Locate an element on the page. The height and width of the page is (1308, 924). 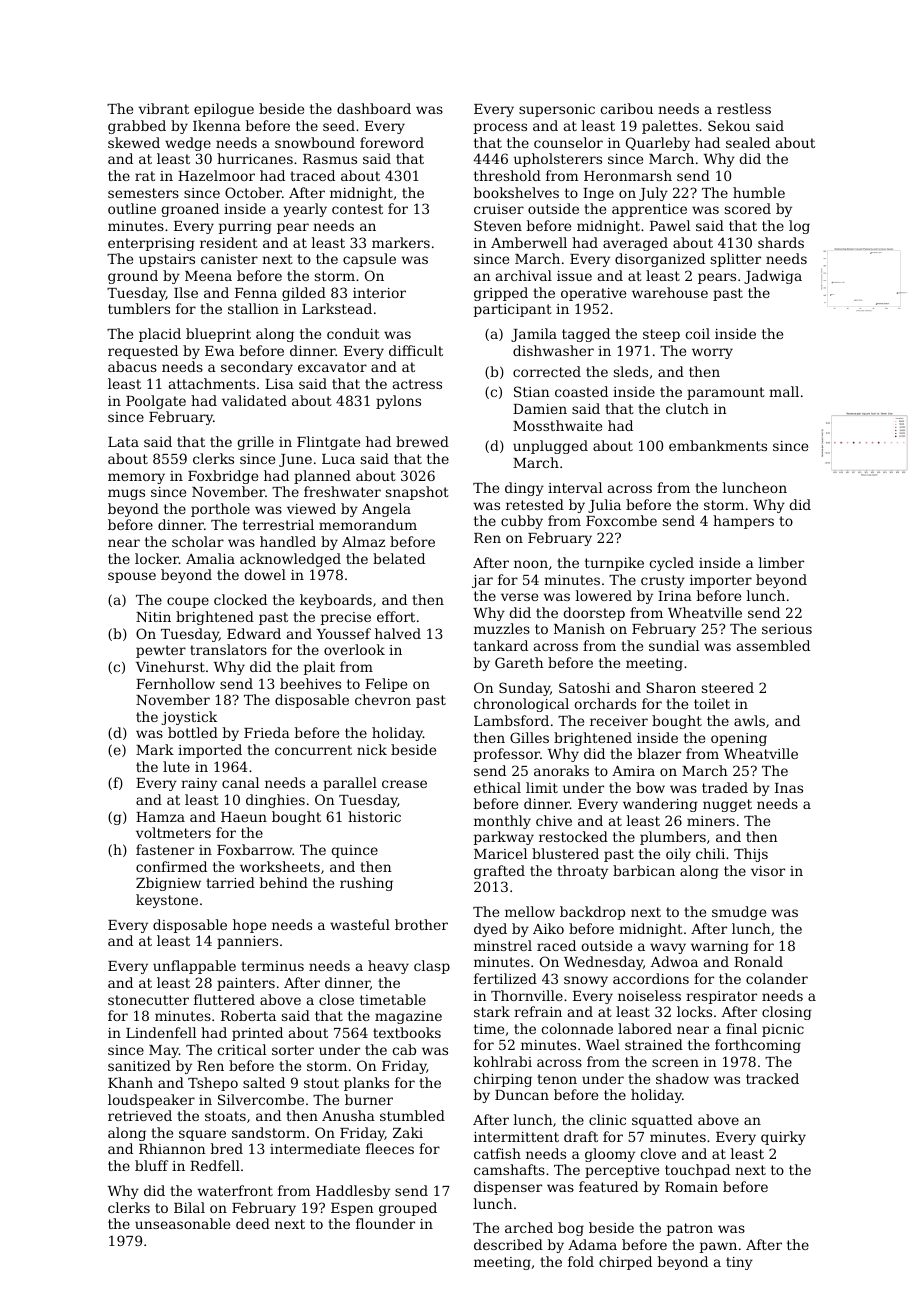
described is located at coordinates (508, 1244).
